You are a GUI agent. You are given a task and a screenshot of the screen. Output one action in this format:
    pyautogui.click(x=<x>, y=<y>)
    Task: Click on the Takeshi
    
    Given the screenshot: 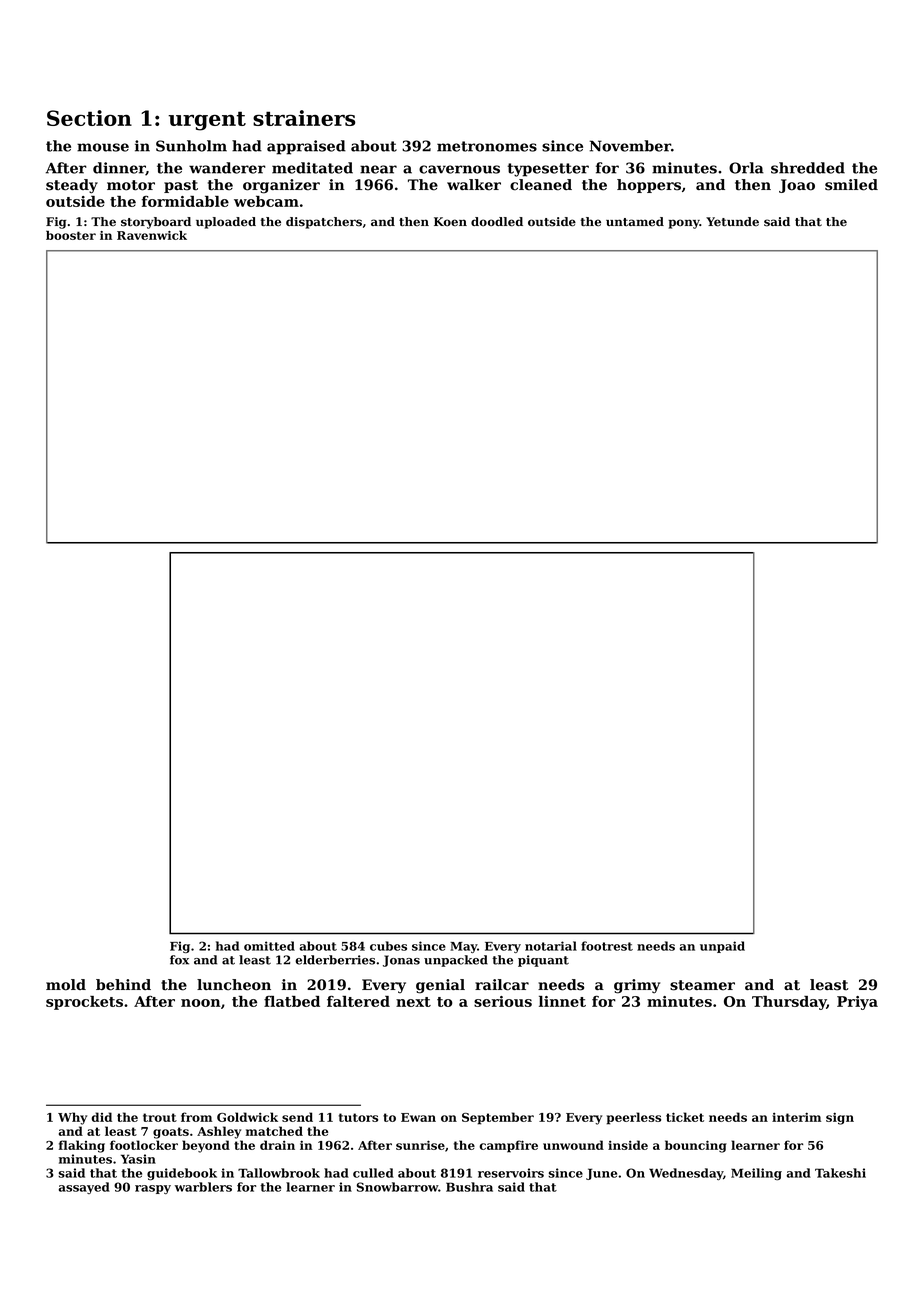 What is the action you would take?
    pyautogui.click(x=840, y=1173)
